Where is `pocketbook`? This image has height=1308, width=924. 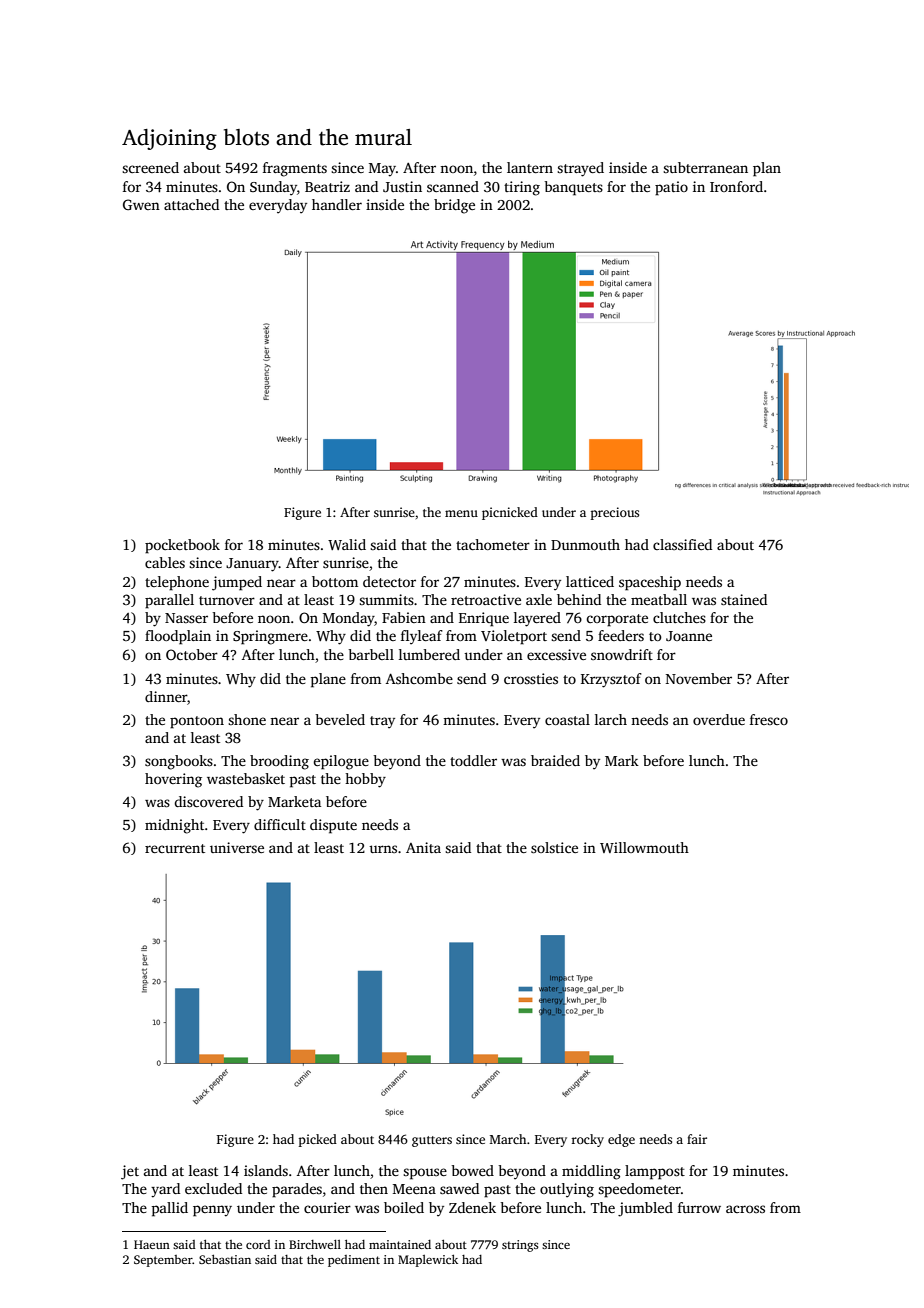
pocketbook is located at coordinates (182, 546).
